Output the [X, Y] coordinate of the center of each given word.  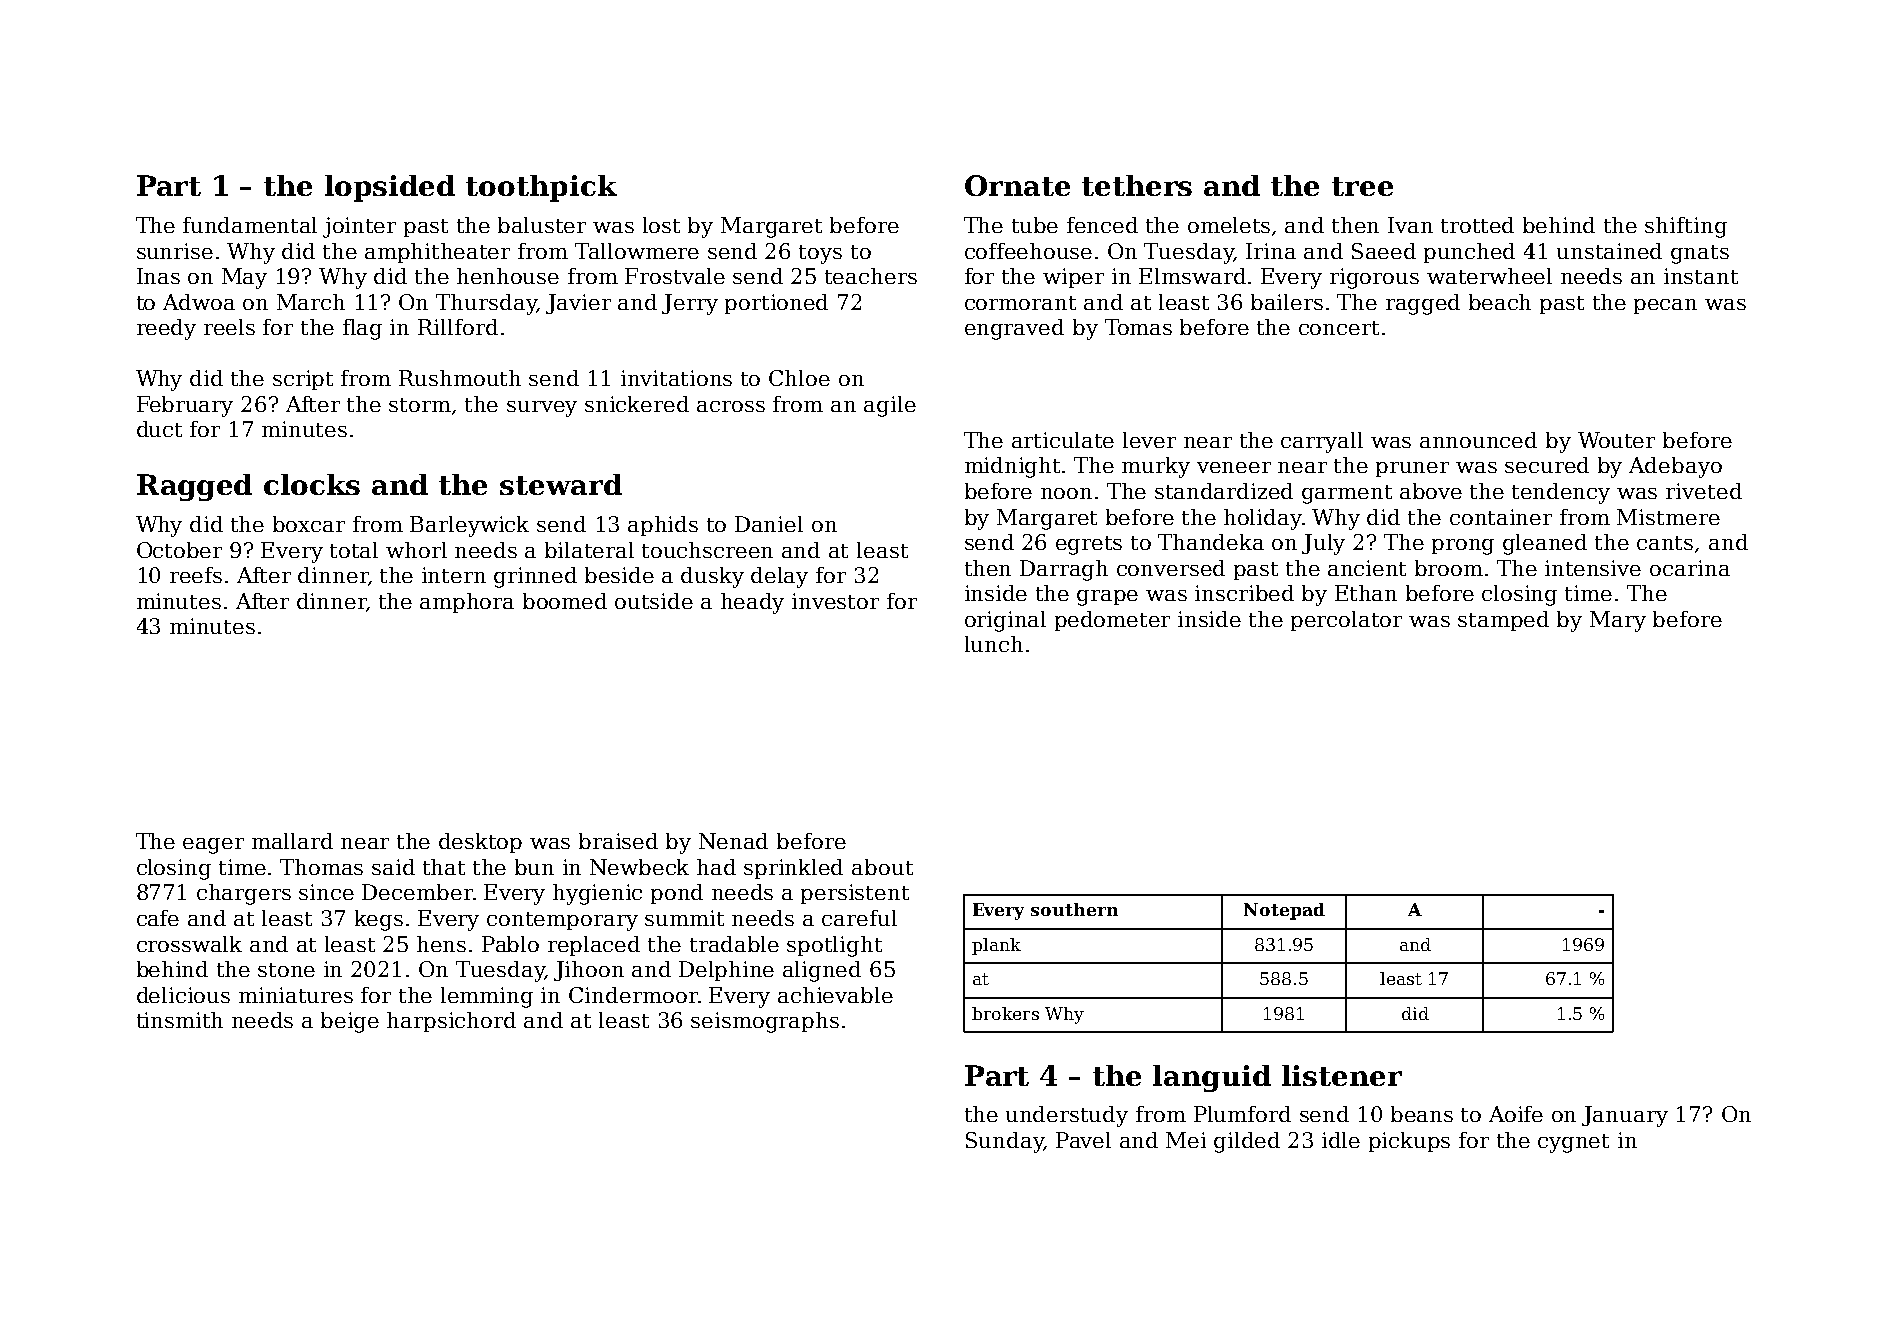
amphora [467, 603]
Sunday [1005, 1142]
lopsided [390, 188]
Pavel [1083, 1140]
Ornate [1017, 185]
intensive [1593, 568]
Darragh [1064, 570]
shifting [1686, 227]
